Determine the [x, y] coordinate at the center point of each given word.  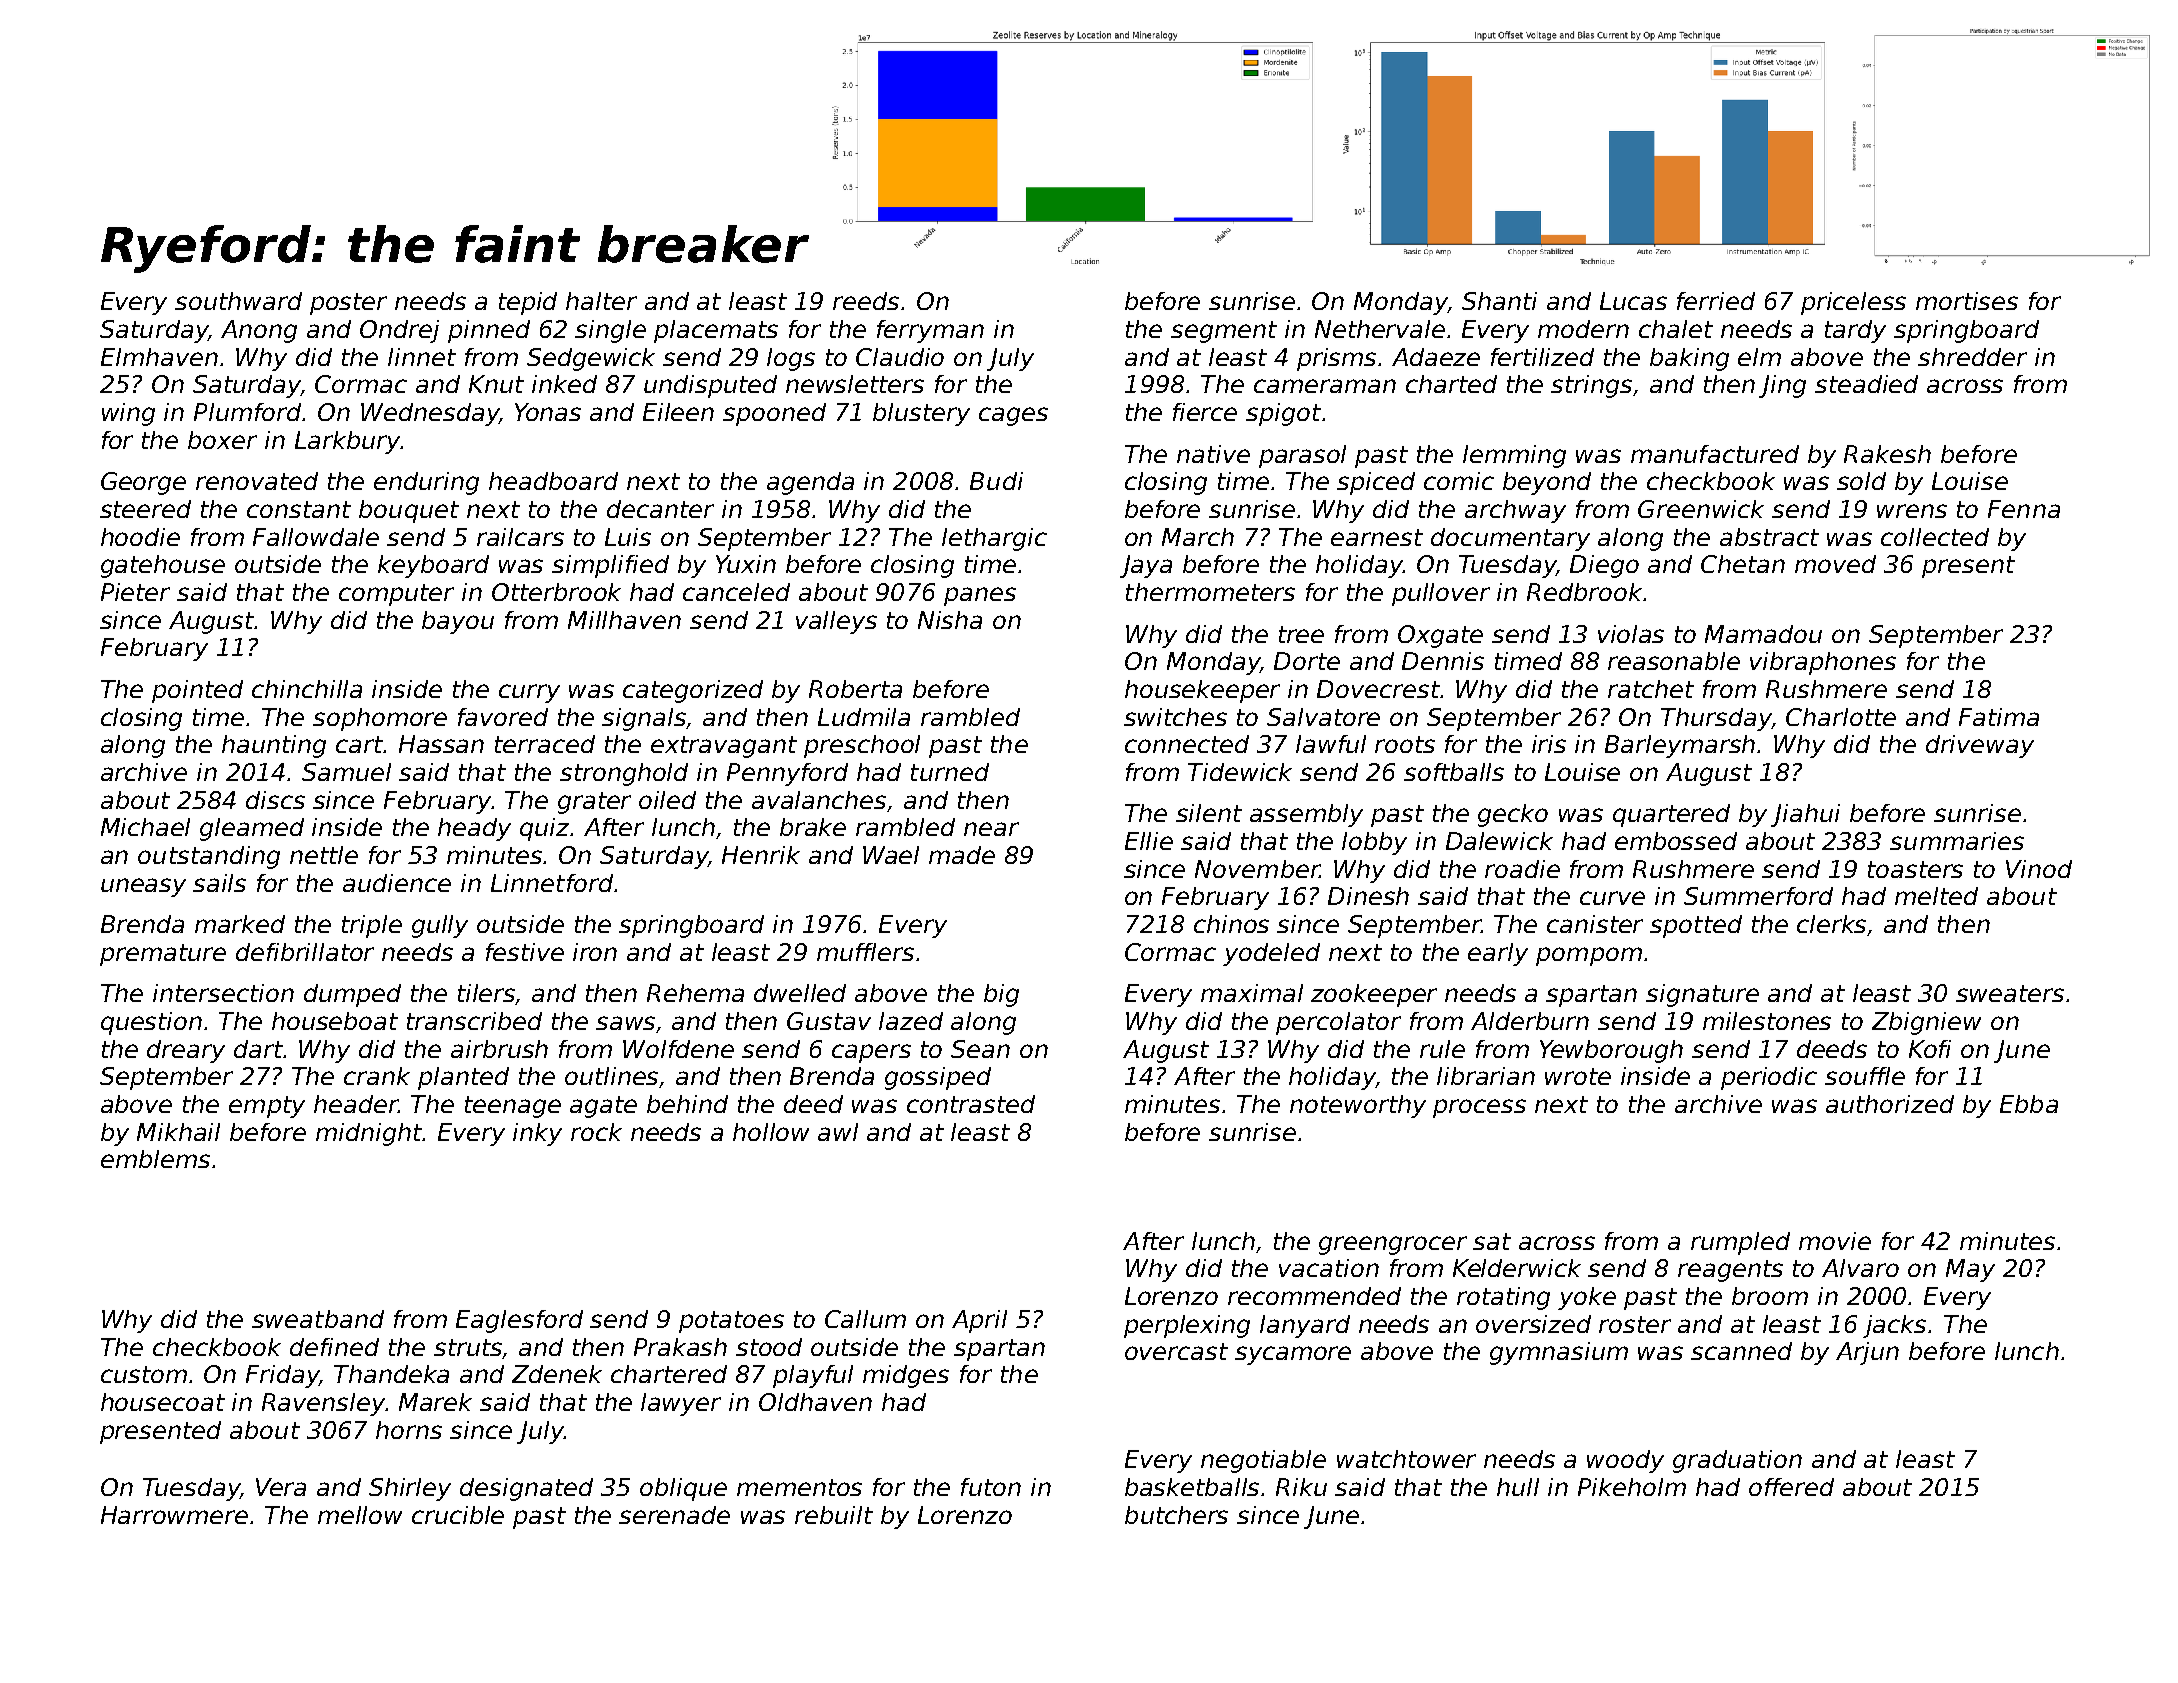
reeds [866, 301]
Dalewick [1499, 841]
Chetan [1743, 564]
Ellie [1149, 841]
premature [163, 955]
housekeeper [1202, 691]
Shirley [410, 1489]
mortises [1967, 301]
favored [503, 717]
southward [238, 301]
